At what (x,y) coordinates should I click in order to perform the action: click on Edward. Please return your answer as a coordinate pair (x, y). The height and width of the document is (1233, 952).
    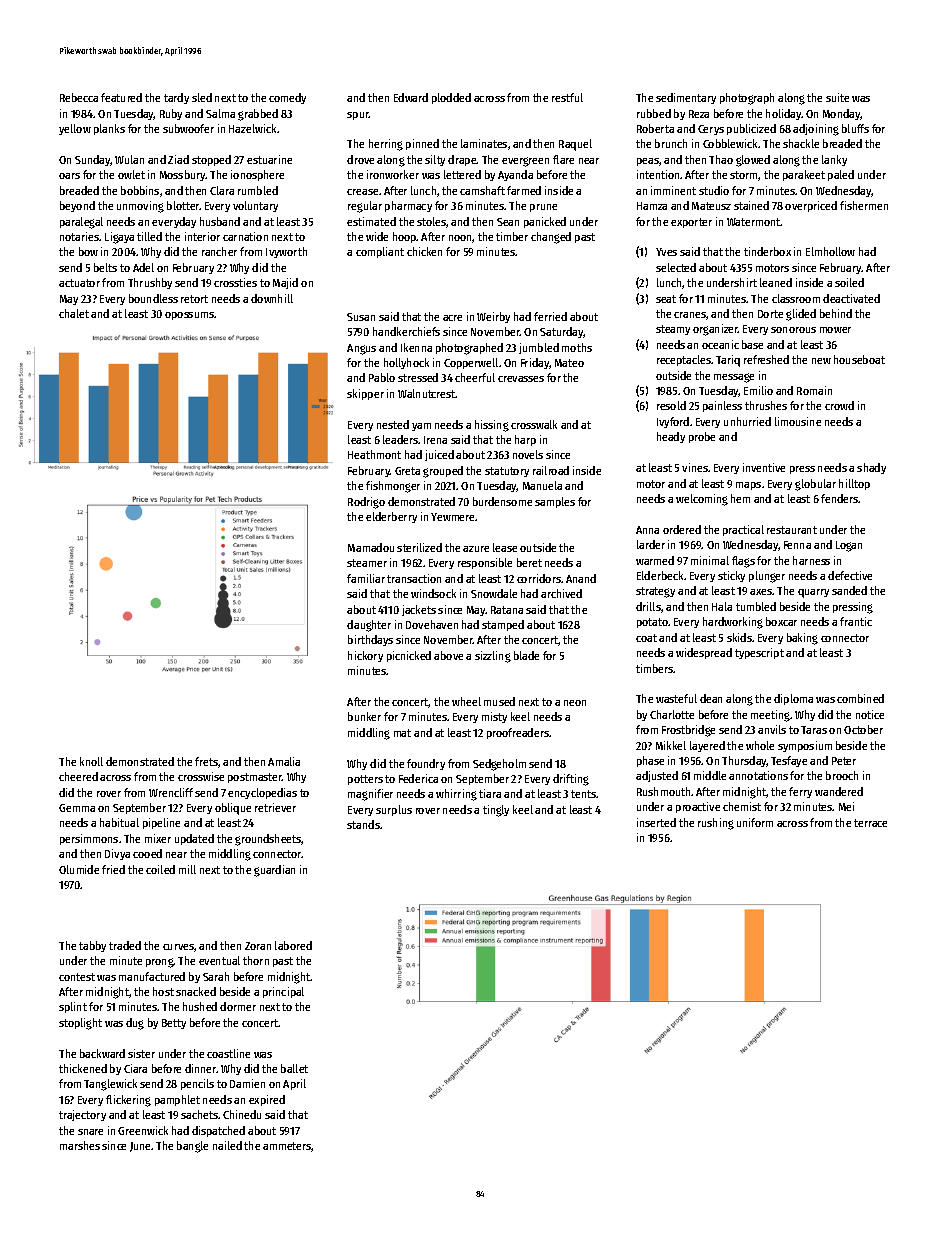
    Looking at the image, I should click on (411, 97).
